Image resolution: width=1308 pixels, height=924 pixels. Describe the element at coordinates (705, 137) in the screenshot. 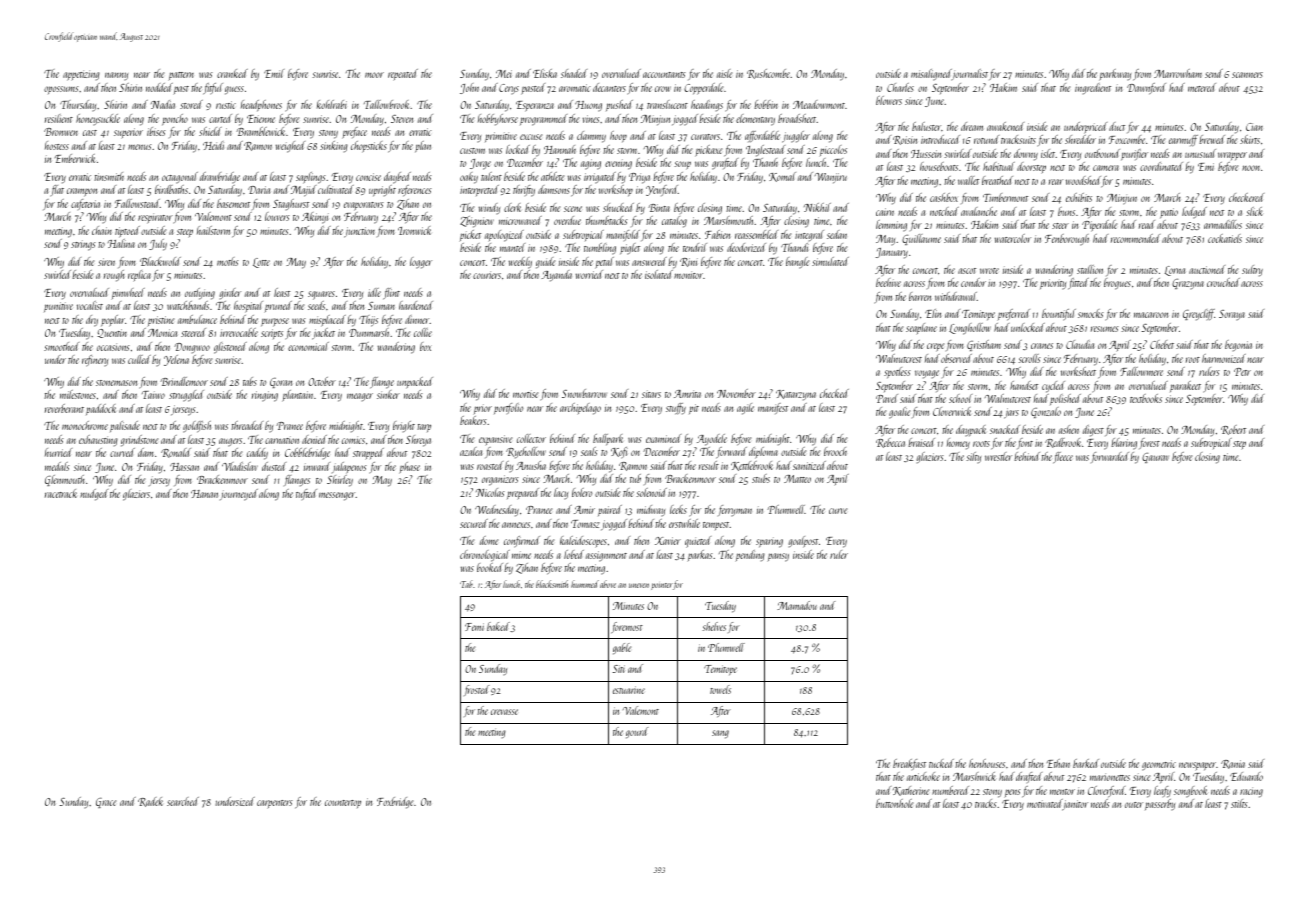

I see `curators` at that location.
